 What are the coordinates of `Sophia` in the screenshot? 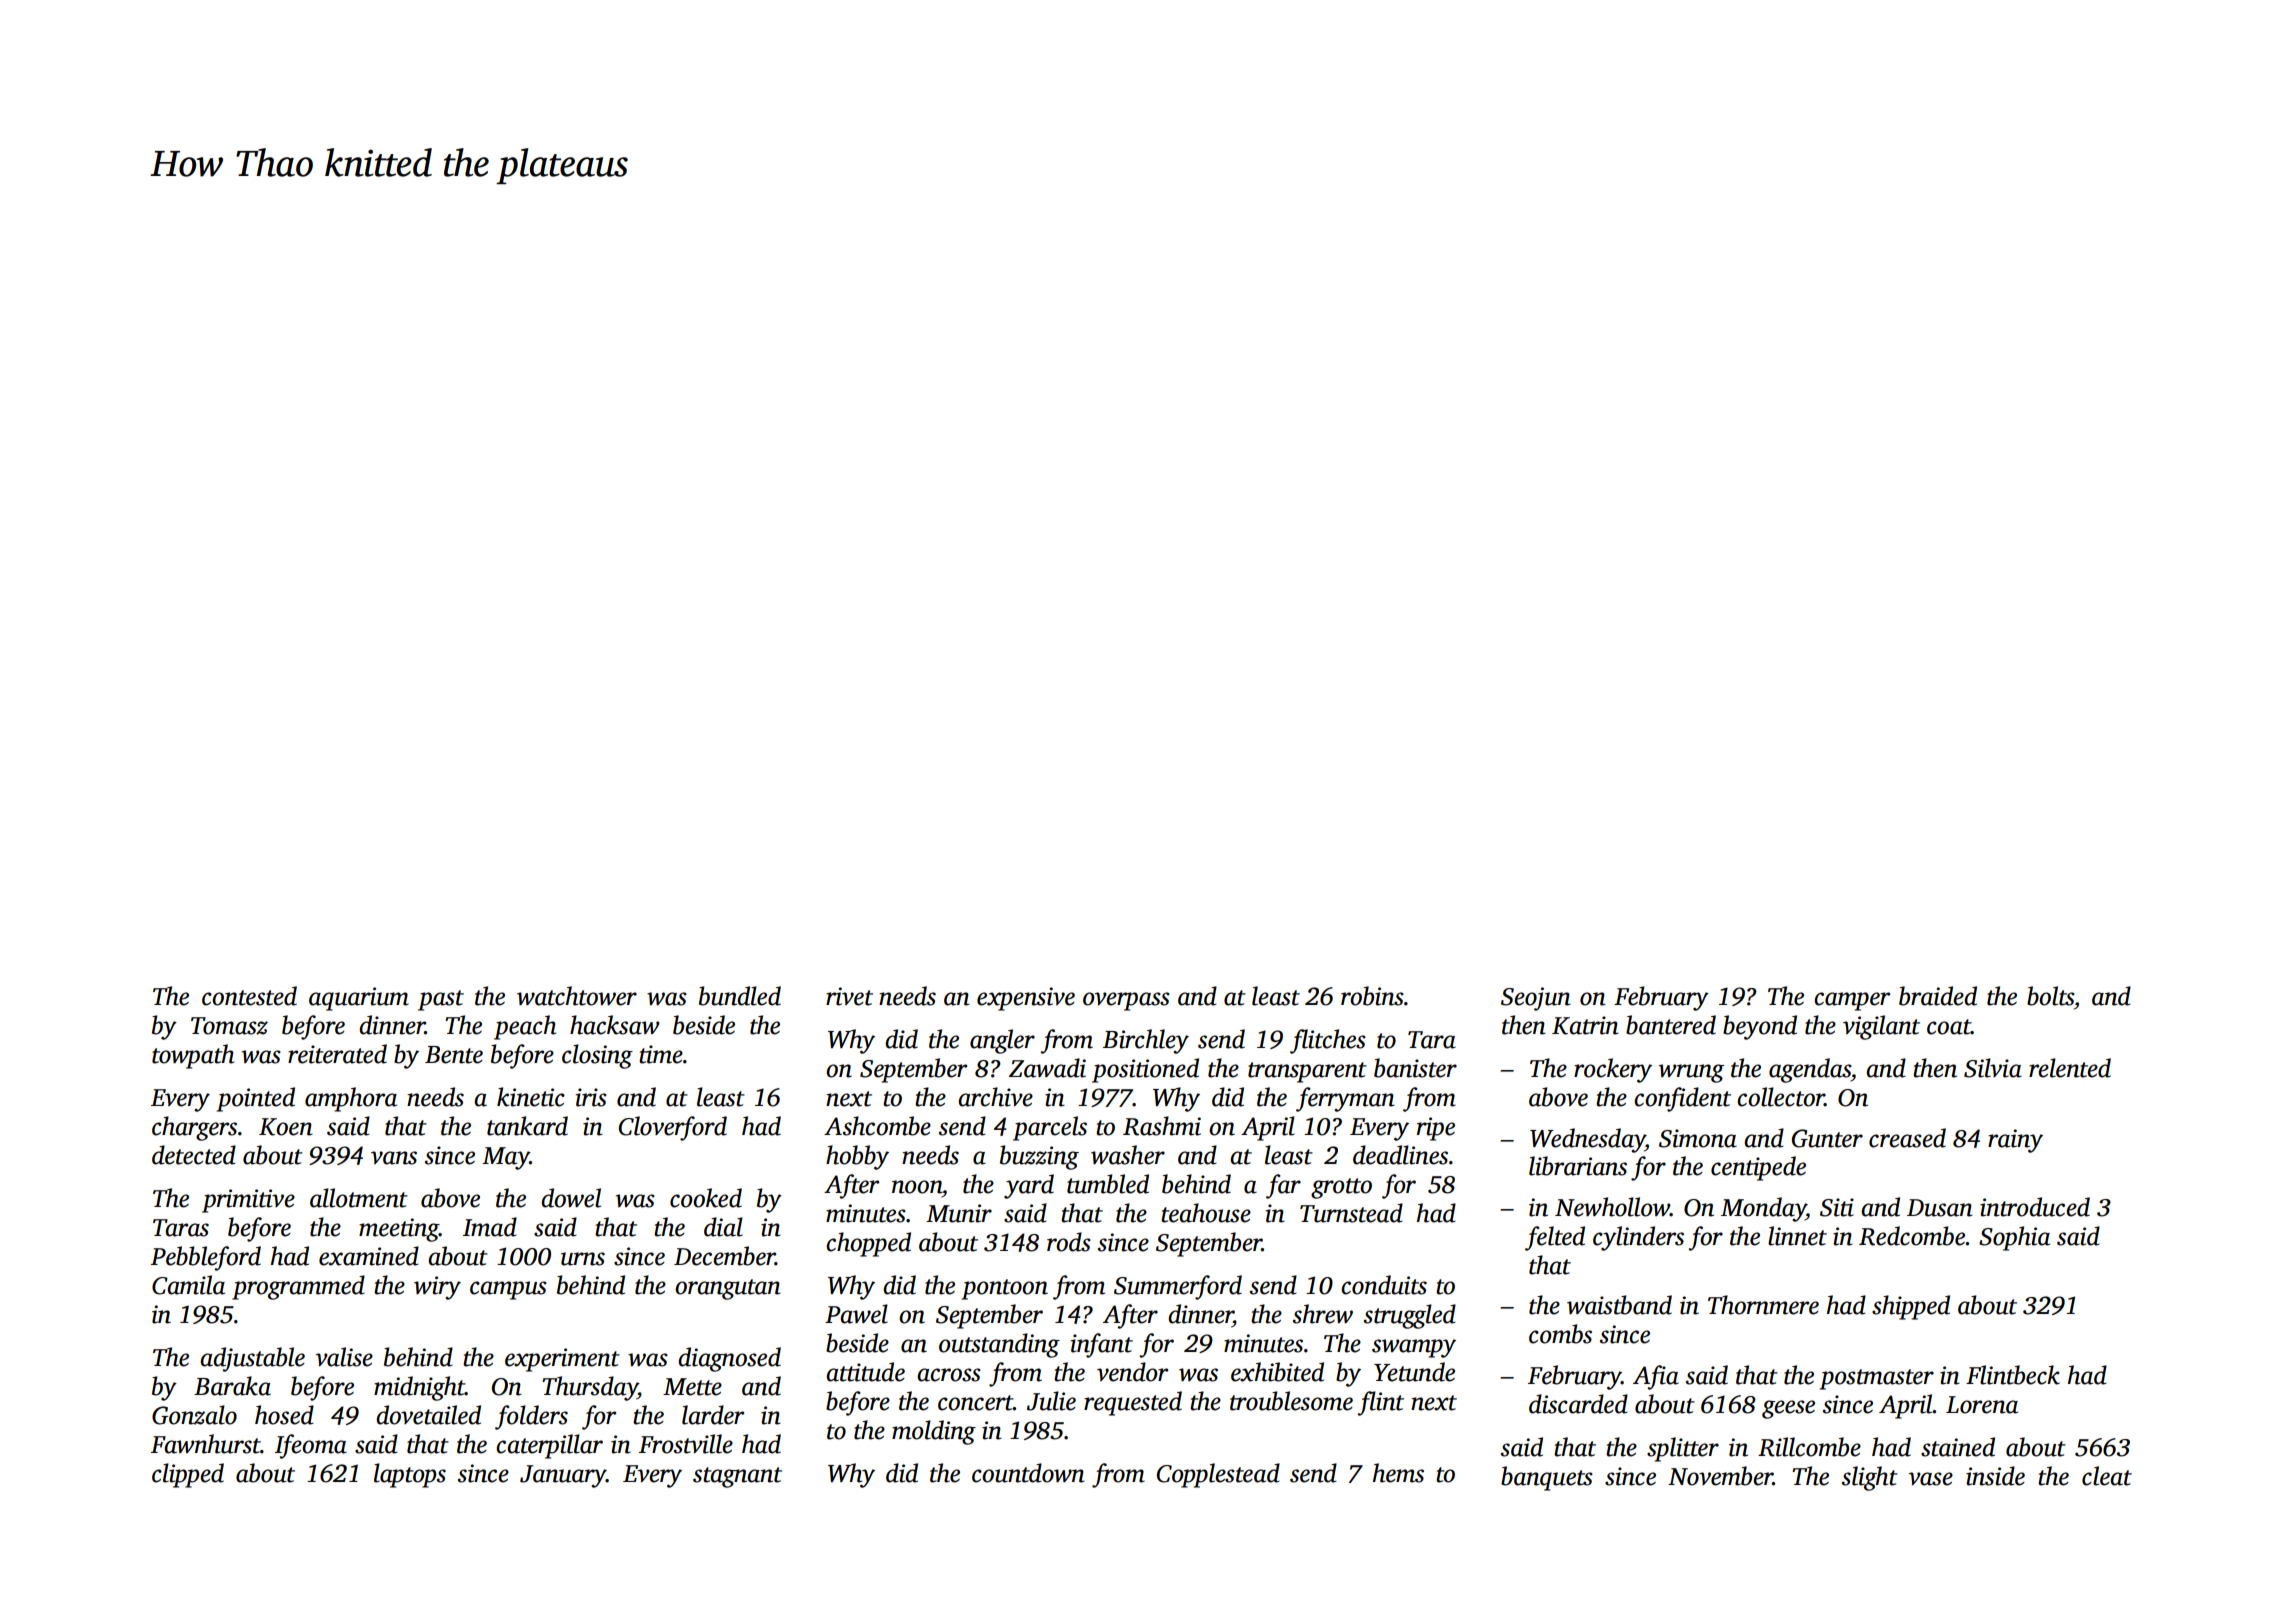 It's located at (2014, 1238).
